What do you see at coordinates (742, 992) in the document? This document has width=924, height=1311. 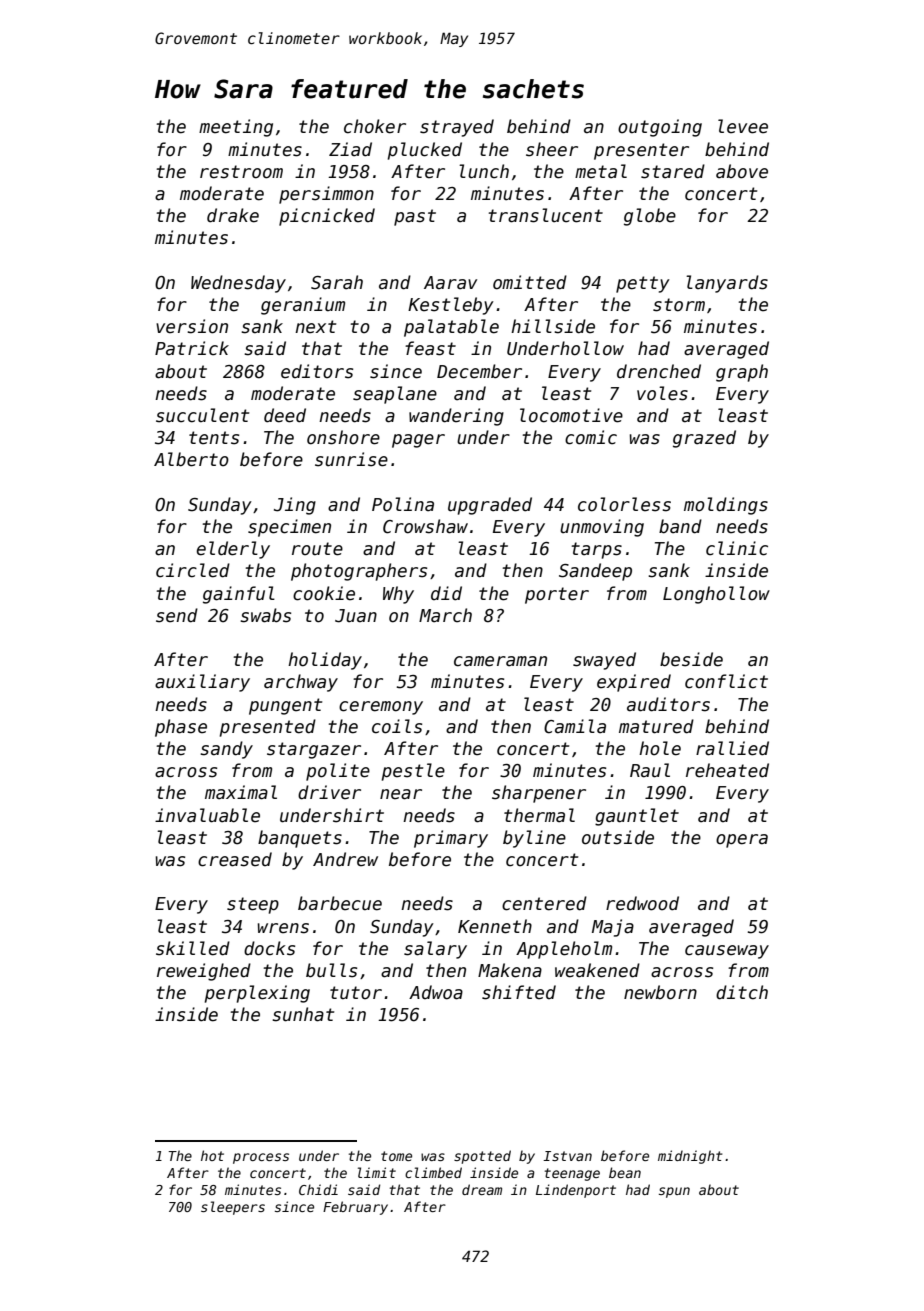 I see `ditch` at bounding box center [742, 992].
